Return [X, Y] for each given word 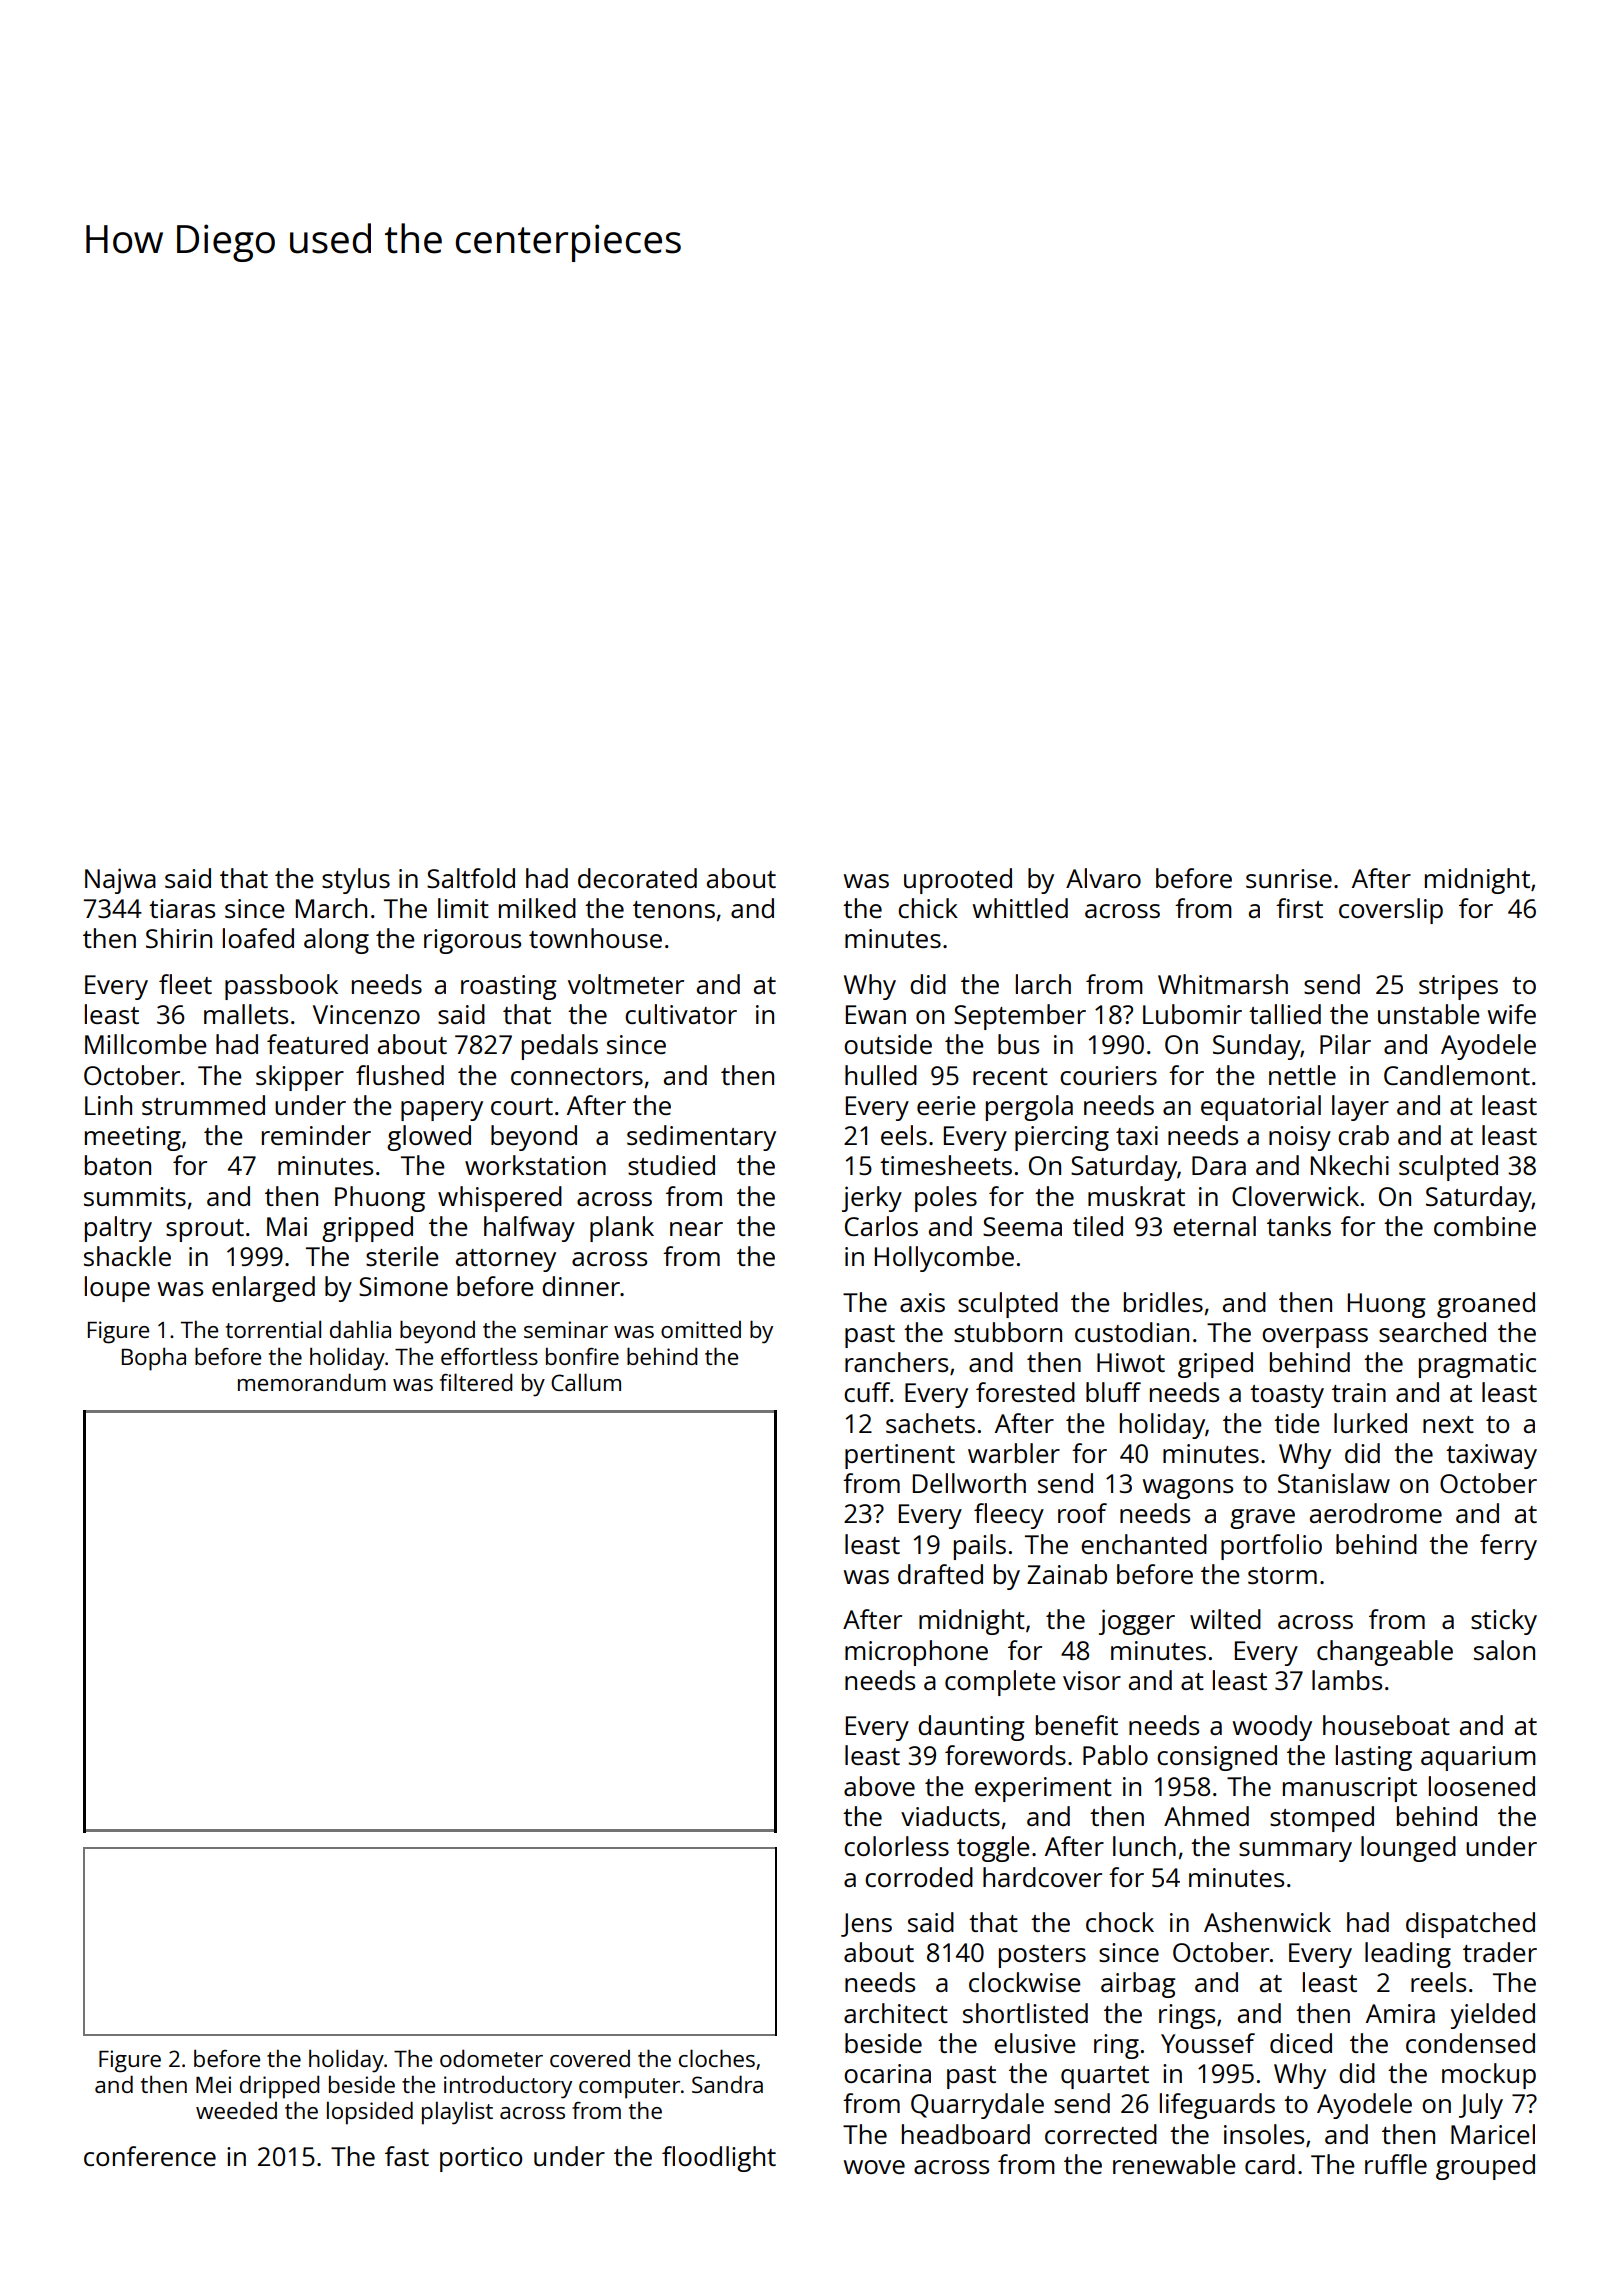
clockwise [1025, 1982]
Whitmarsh [1223, 984]
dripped [280, 2087]
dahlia [360, 1329]
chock [1120, 1922]
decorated [637, 878]
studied [671, 1165]
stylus [356, 881]
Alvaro [1103, 878]
